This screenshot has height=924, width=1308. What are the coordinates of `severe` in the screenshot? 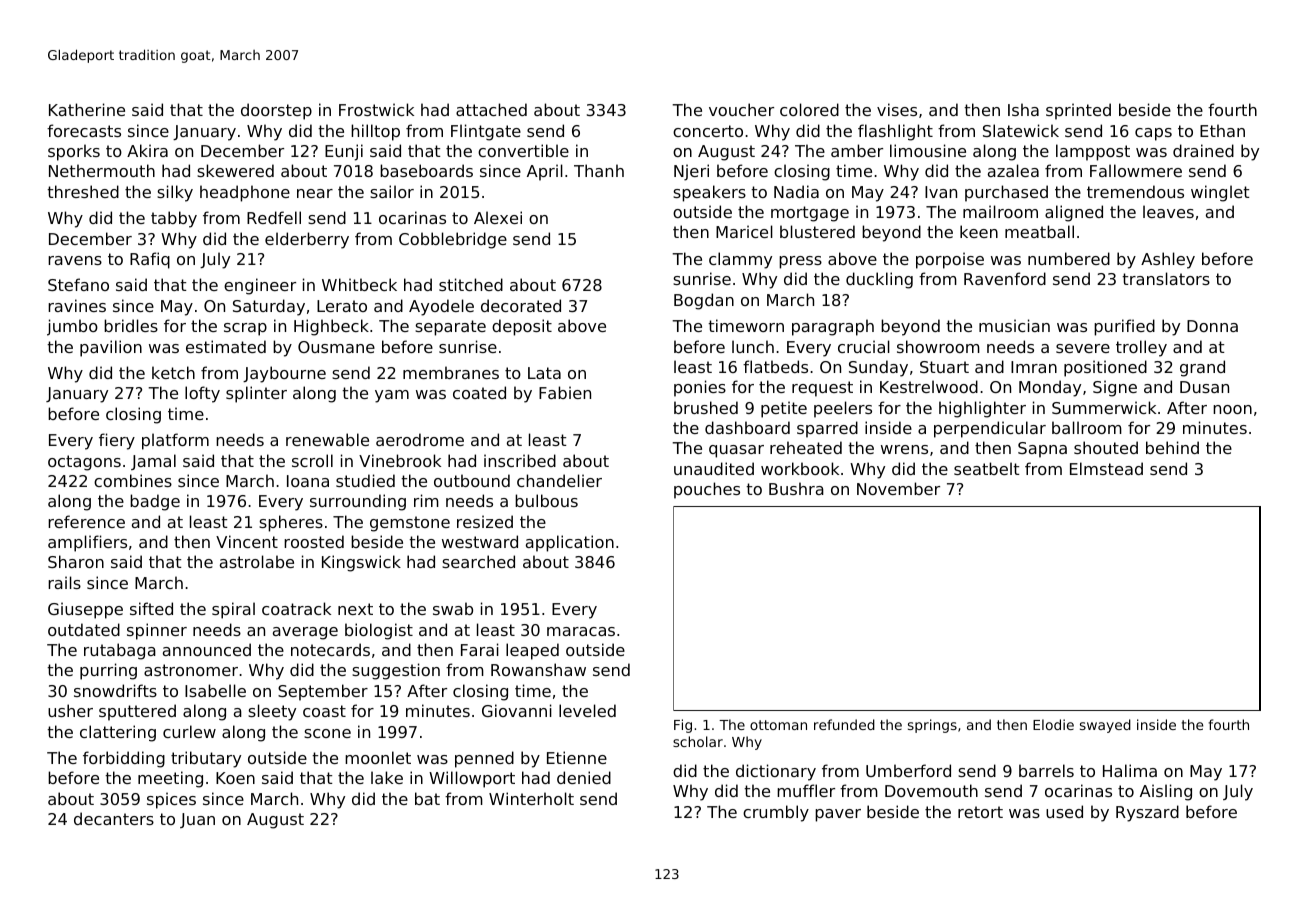 It's located at (1083, 348).
